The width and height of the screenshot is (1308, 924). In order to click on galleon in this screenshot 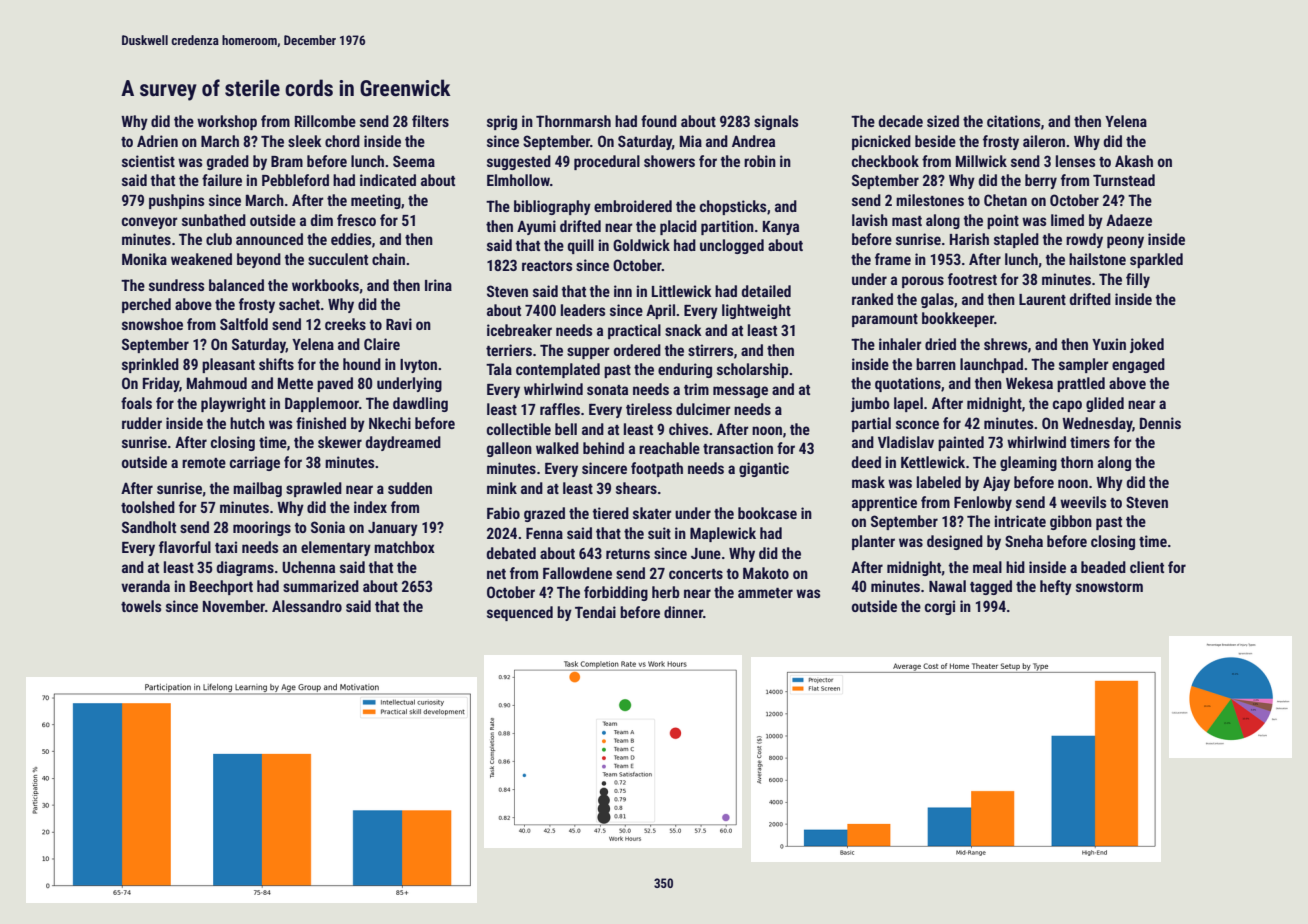, I will do `click(509, 449)`.
